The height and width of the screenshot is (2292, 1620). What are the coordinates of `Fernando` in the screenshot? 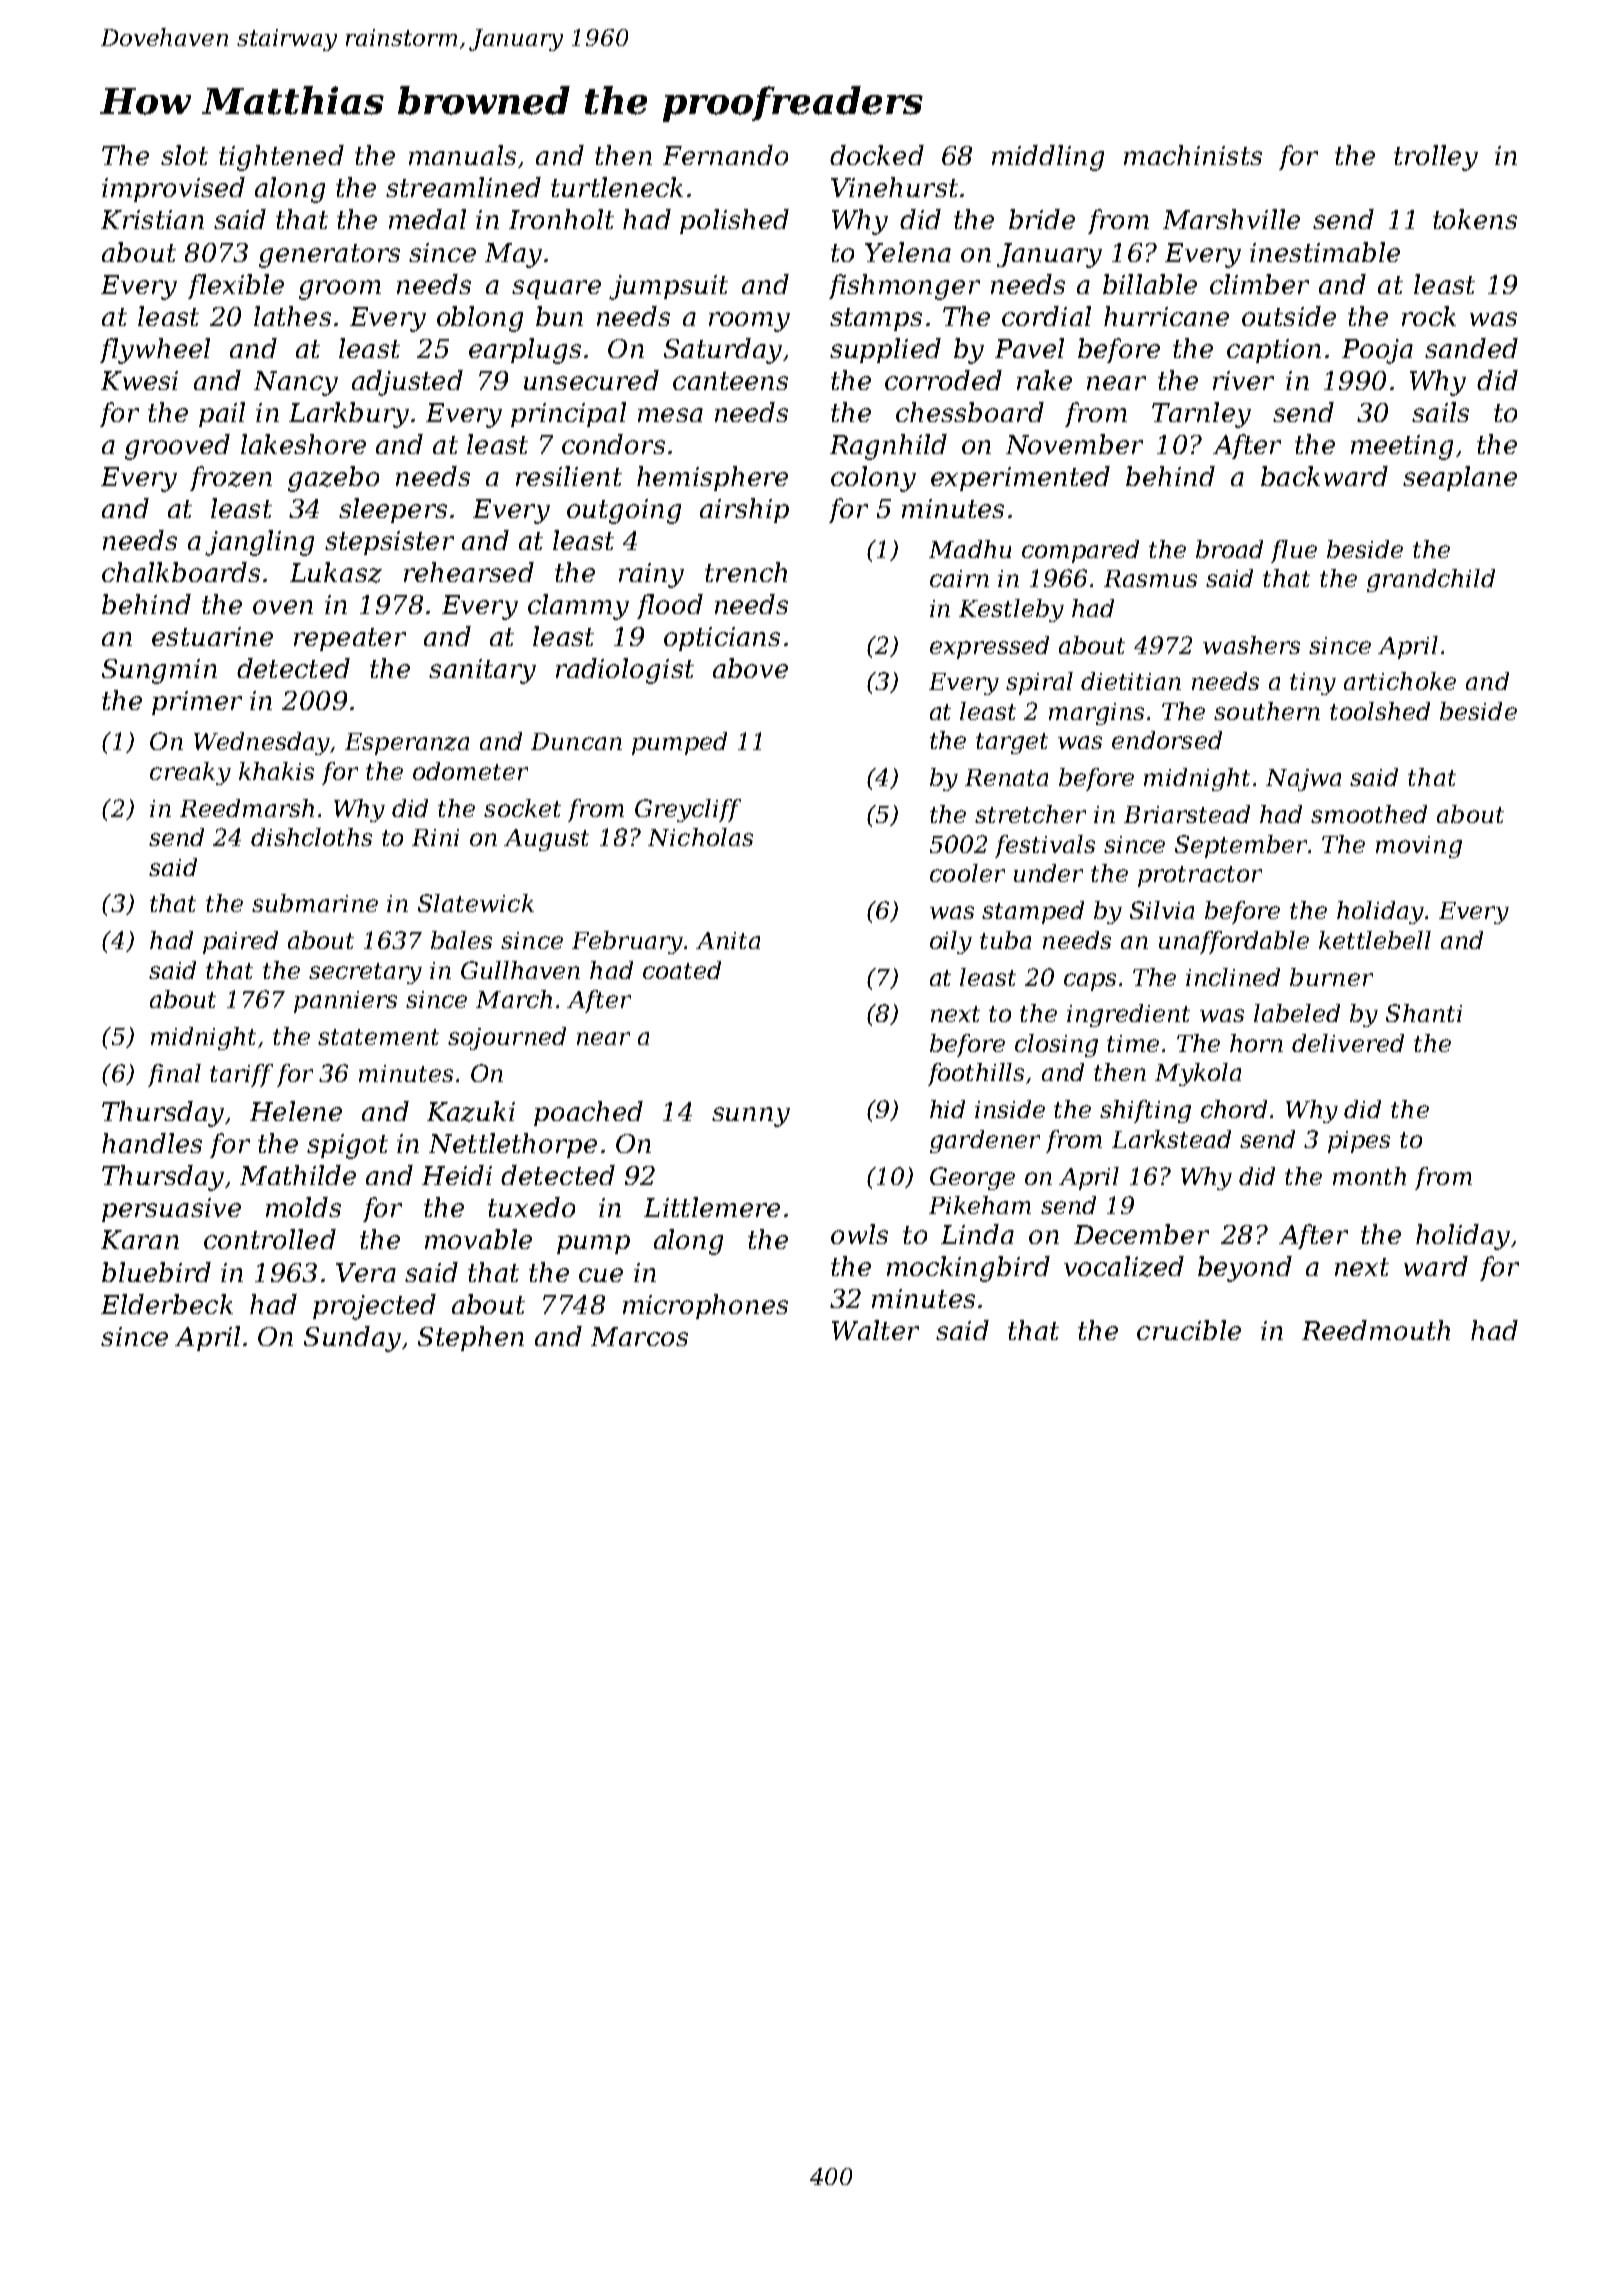 It's located at (725, 155).
